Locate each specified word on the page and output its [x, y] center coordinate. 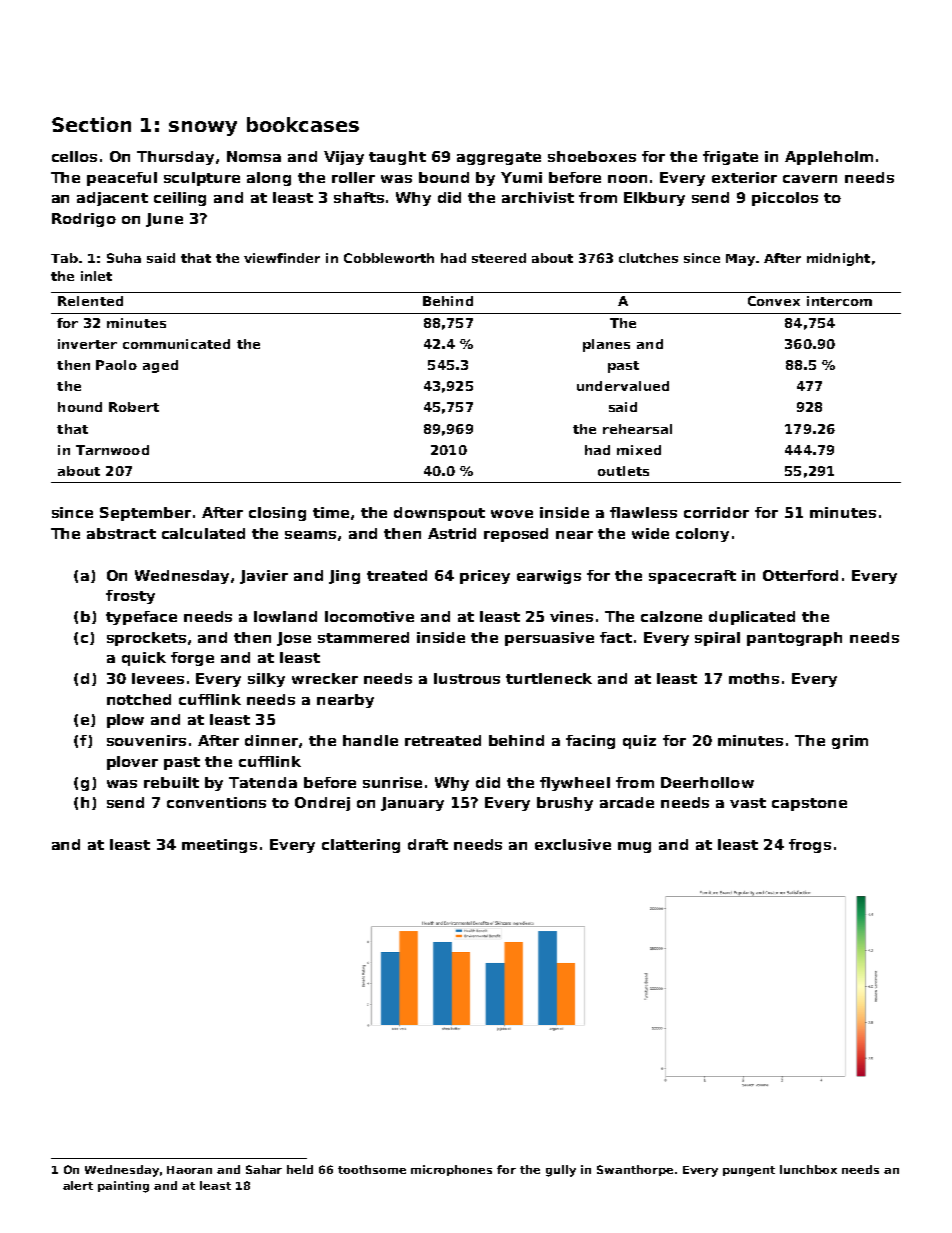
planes [606, 345]
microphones [451, 1170]
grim [850, 742]
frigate [730, 158]
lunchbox [808, 1169]
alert [78, 1185]
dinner [272, 741]
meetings [219, 846]
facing [590, 742]
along [269, 179]
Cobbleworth [389, 258]
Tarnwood [112, 450]
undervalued [623, 386]
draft [428, 844]
